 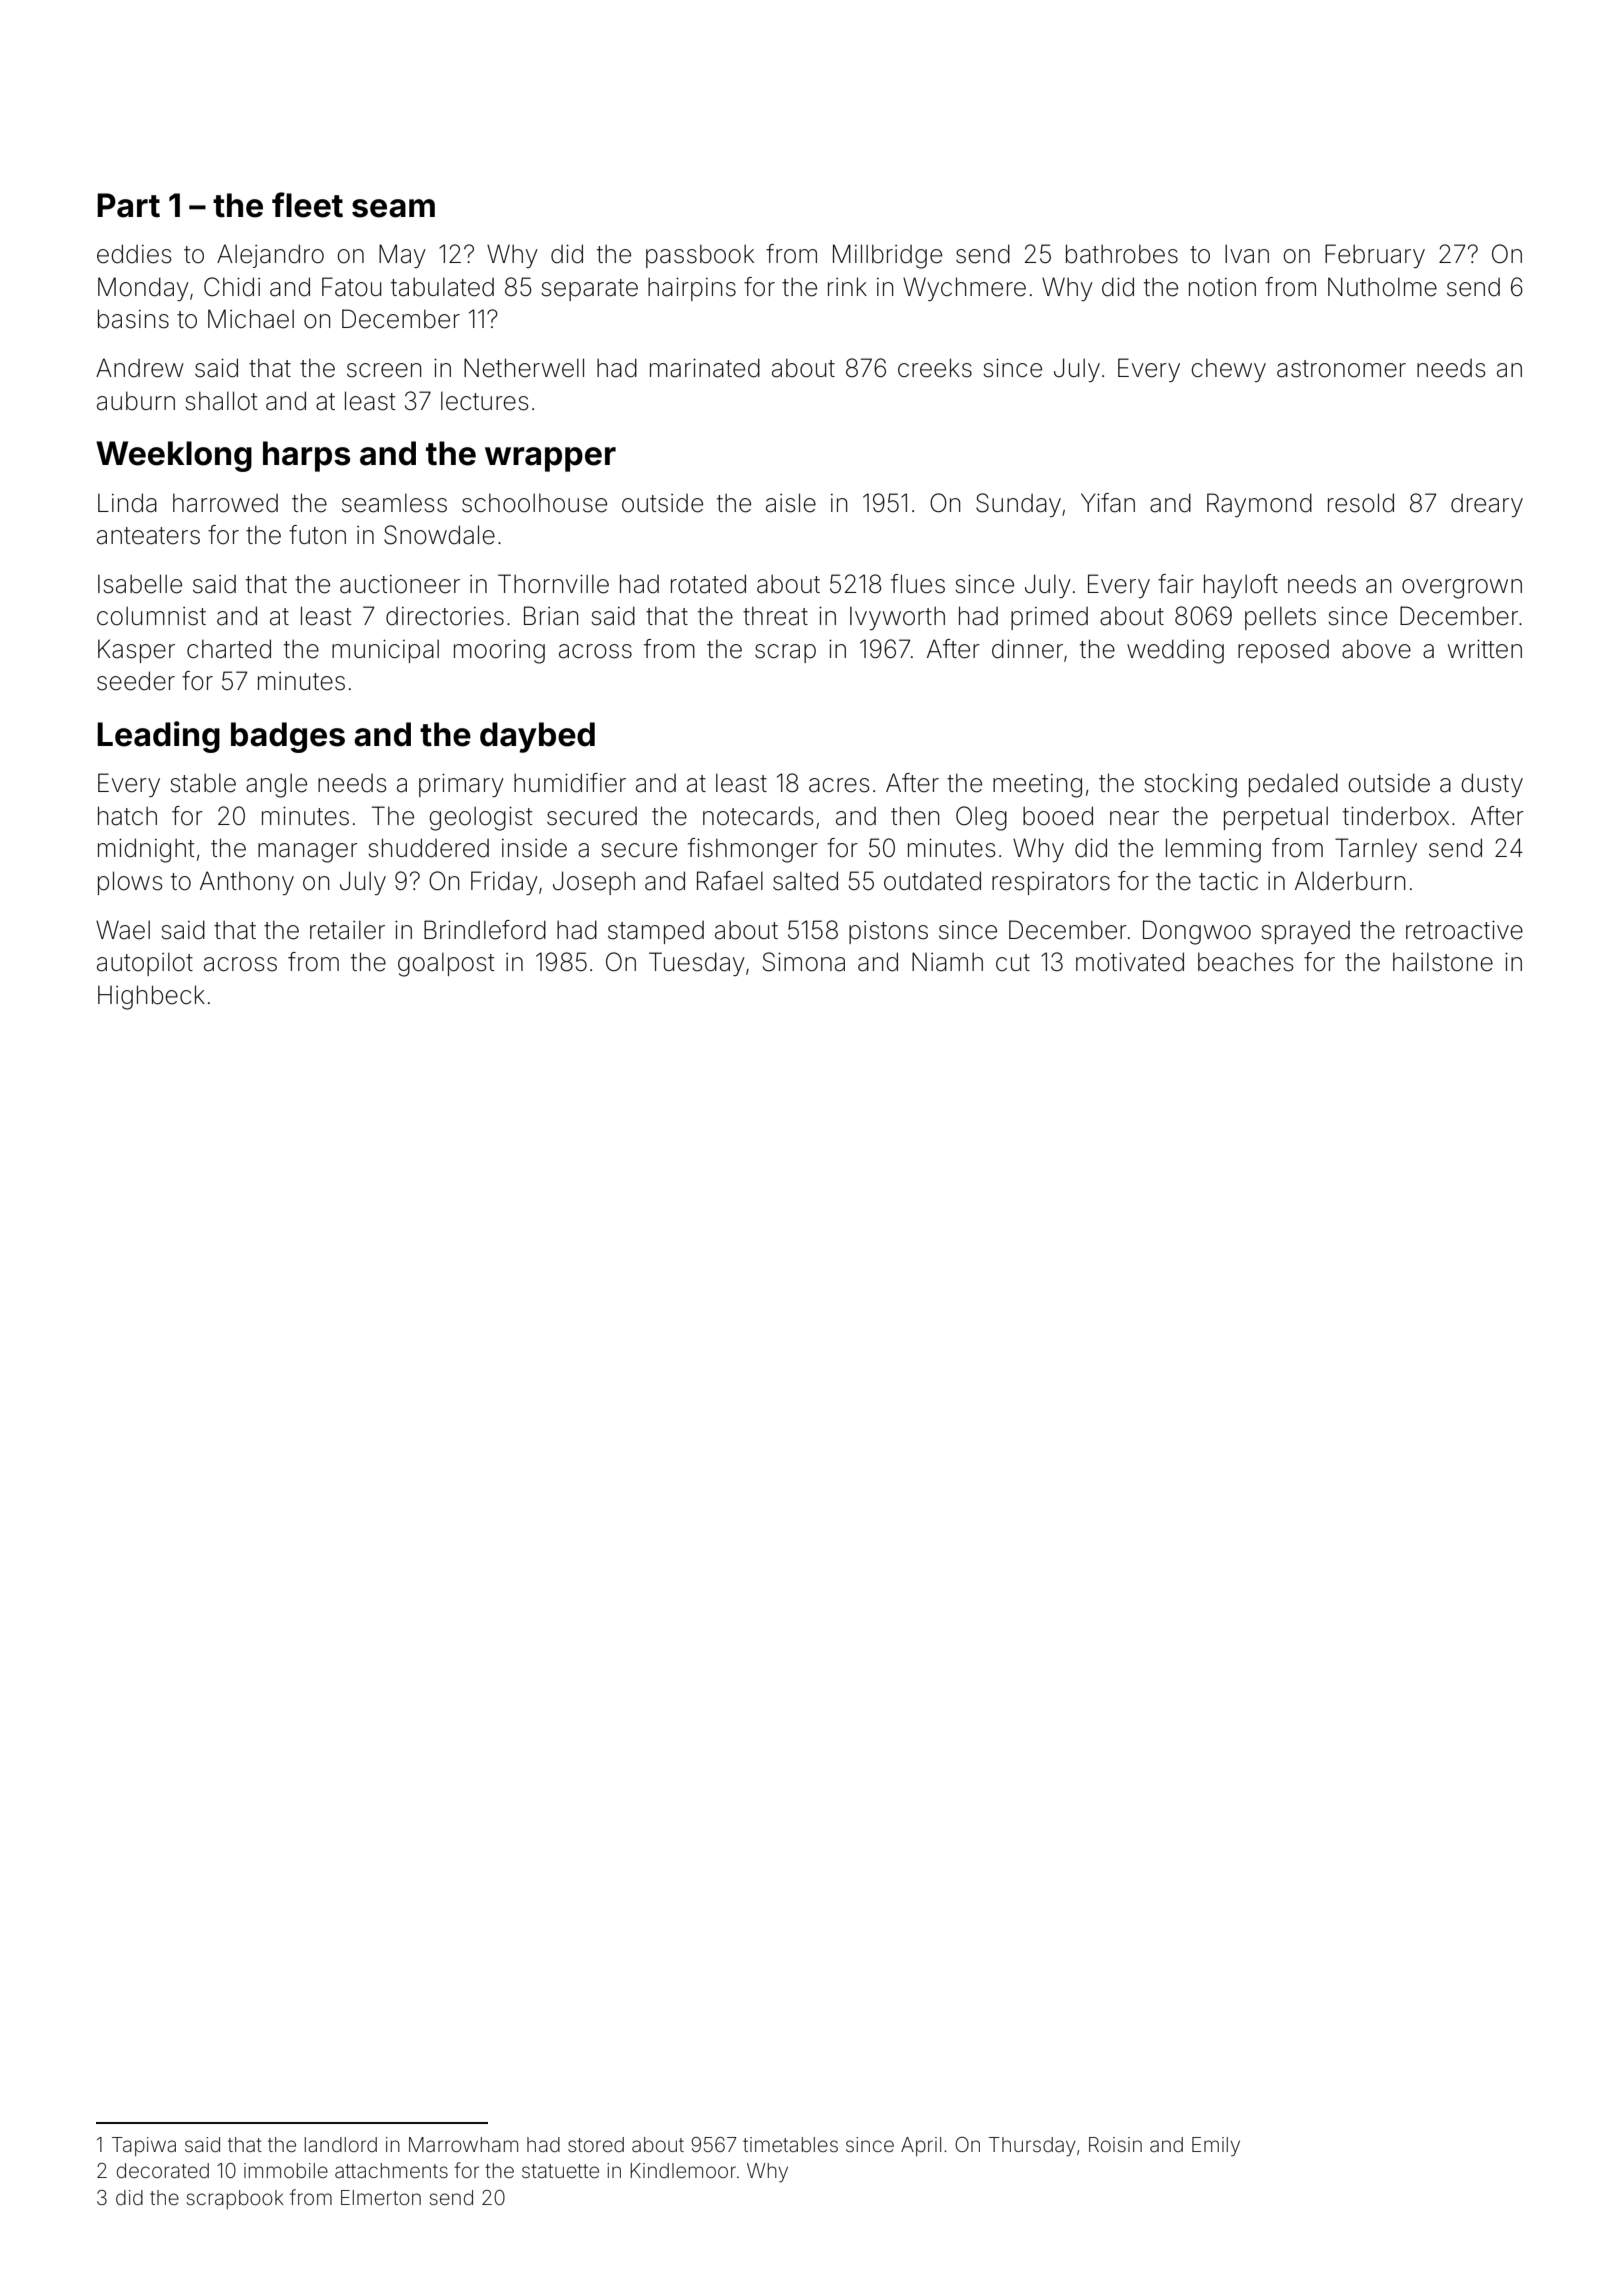 I want to click on retailer, so click(x=347, y=930).
